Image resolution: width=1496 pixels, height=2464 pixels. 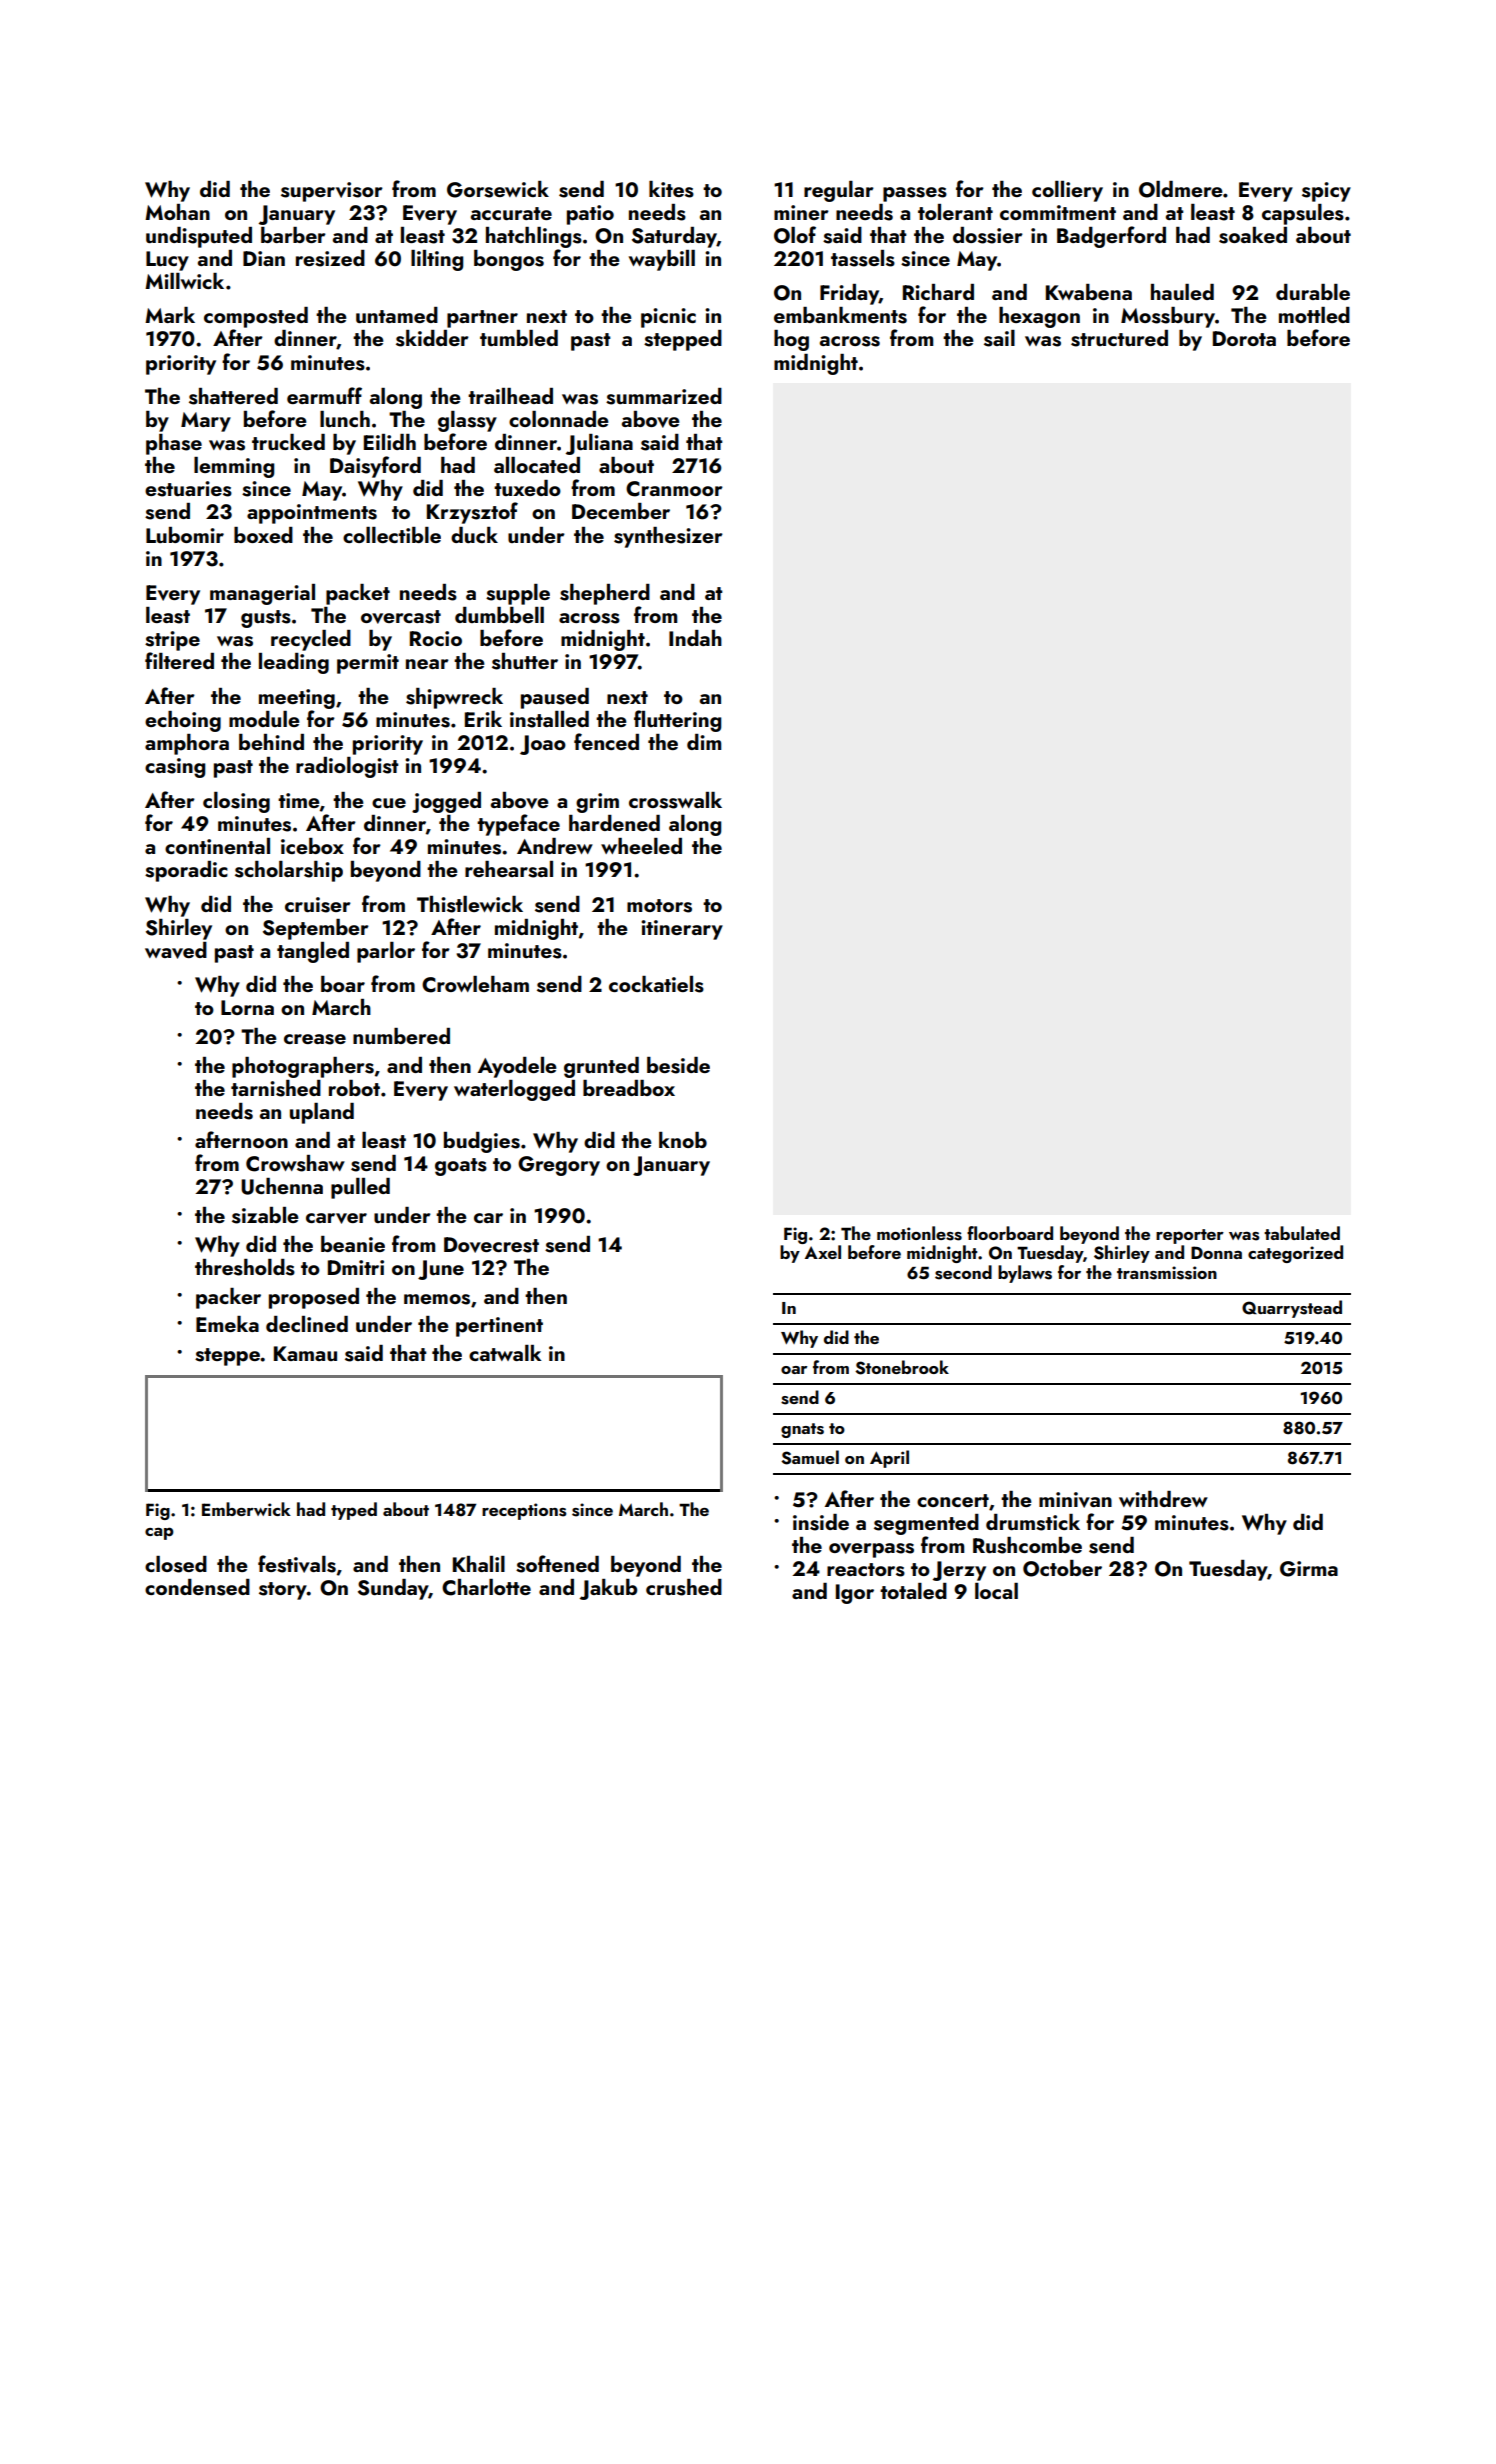 I want to click on dim, so click(x=704, y=742).
